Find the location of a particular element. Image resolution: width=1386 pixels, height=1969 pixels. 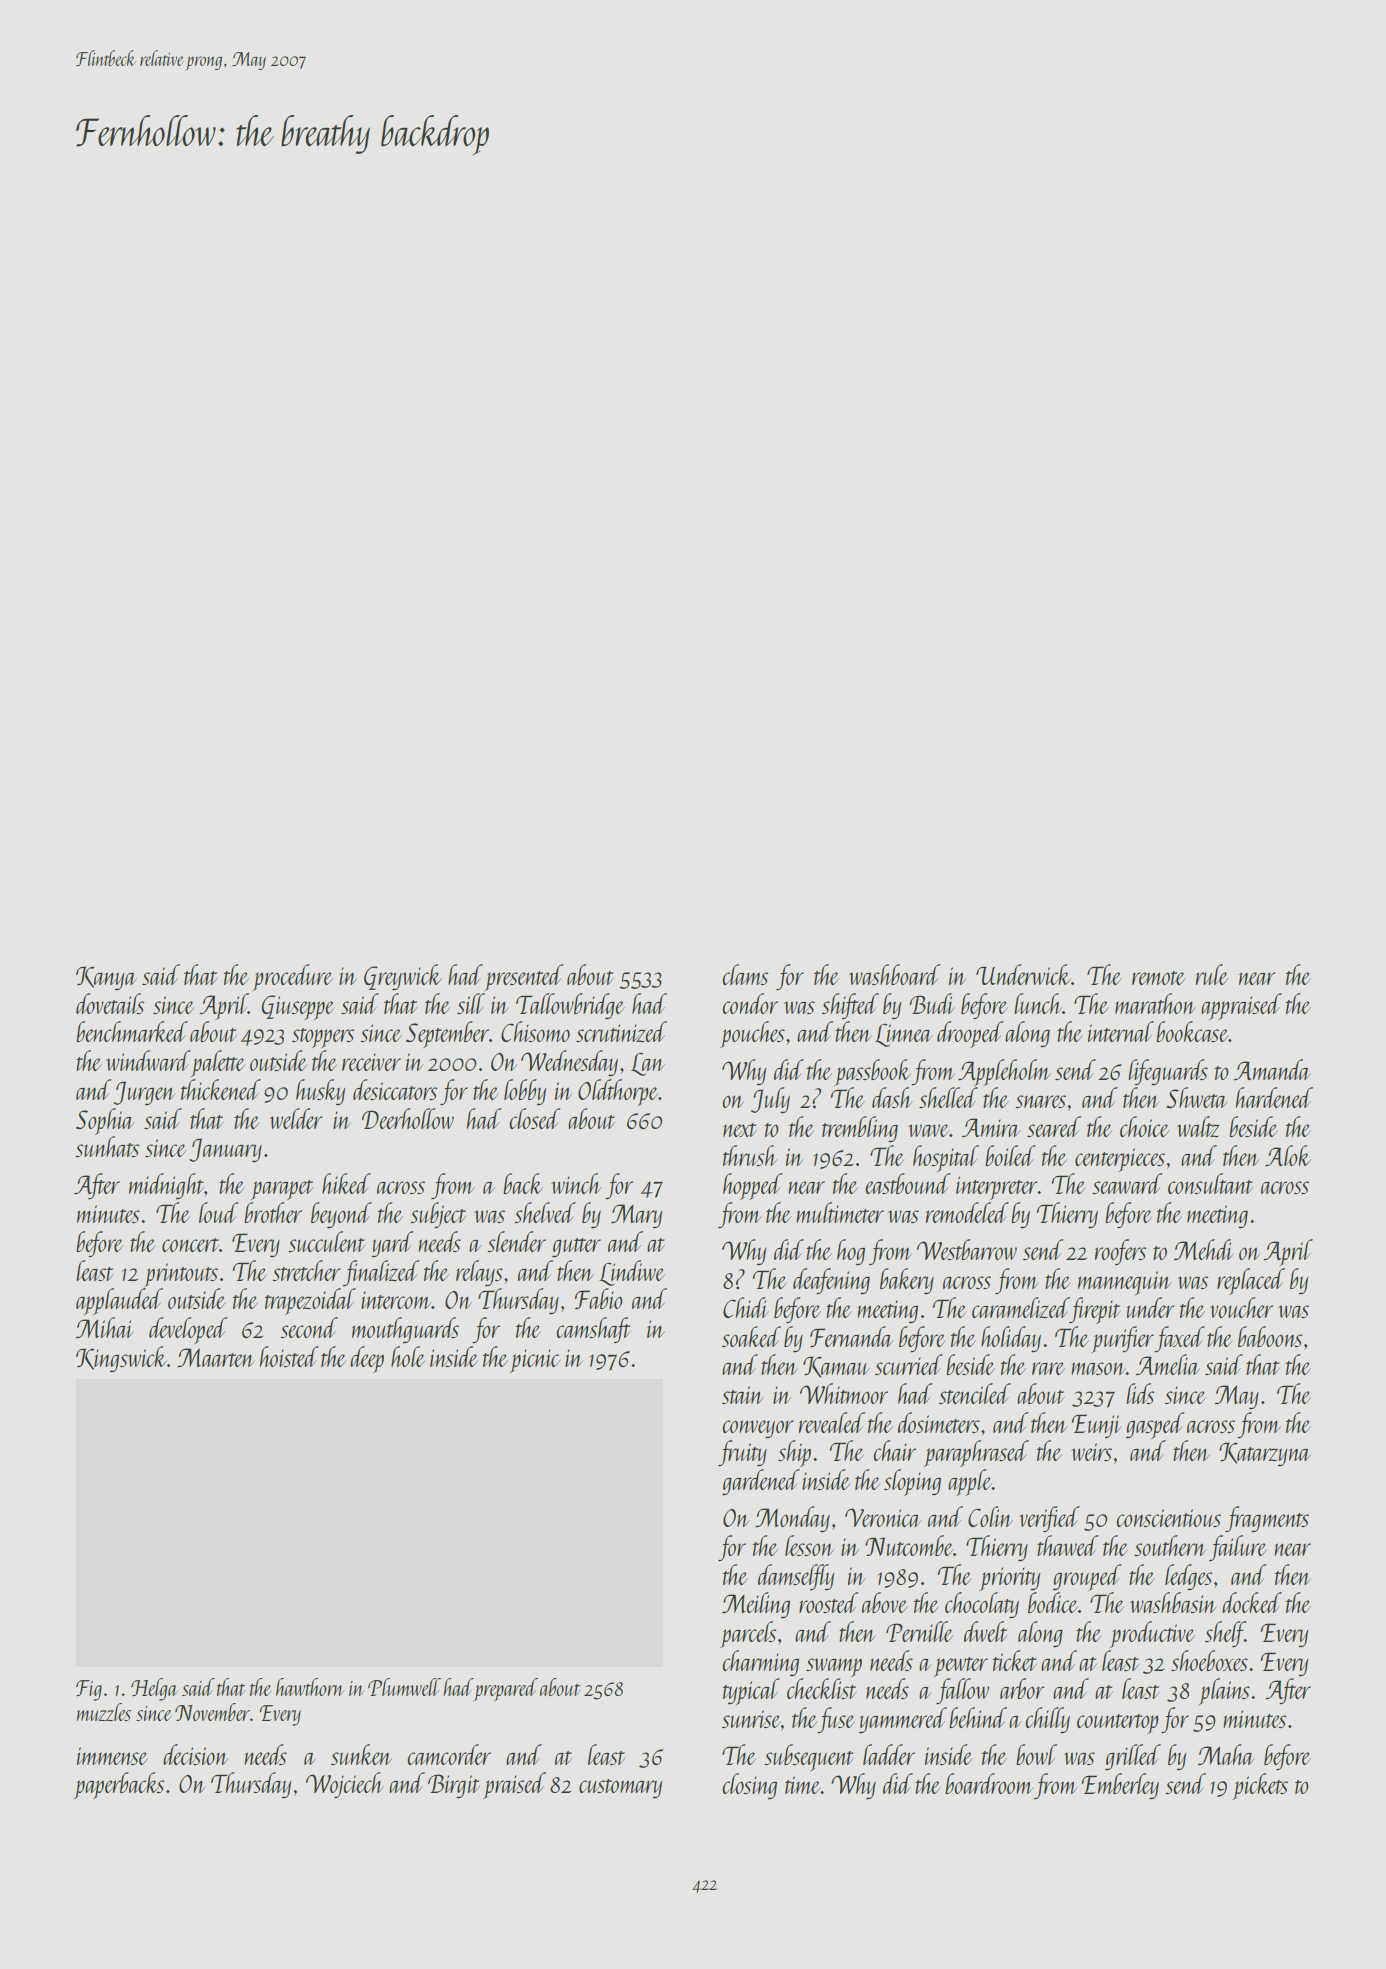

plains is located at coordinates (1224, 1691).
